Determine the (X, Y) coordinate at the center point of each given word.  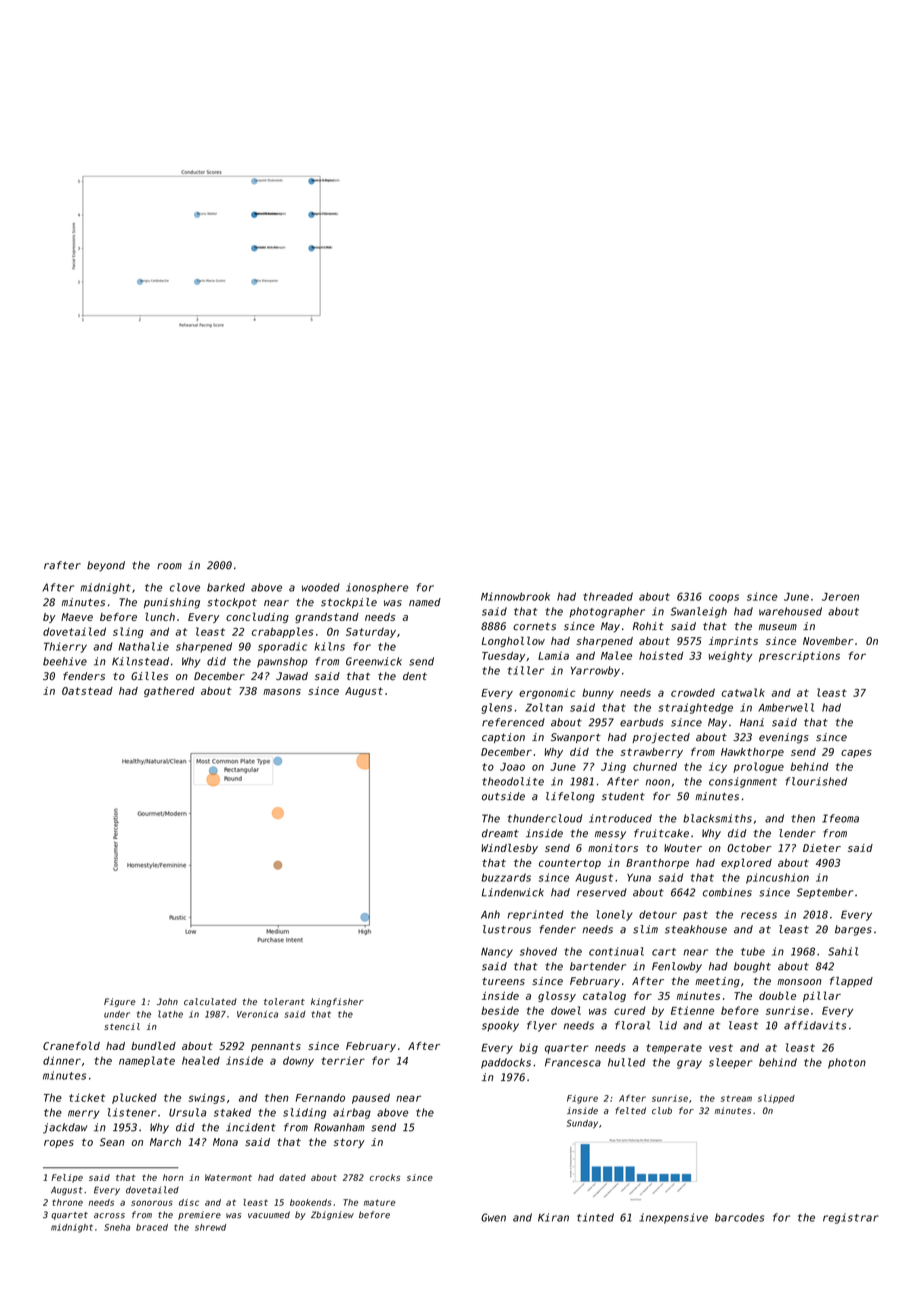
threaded (608, 596)
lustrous (507, 929)
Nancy (497, 952)
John (167, 1001)
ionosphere (377, 588)
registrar (851, 1218)
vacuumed (269, 1215)
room (169, 566)
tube (753, 951)
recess (759, 915)
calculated (210, 1001)
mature (380, 1202)
